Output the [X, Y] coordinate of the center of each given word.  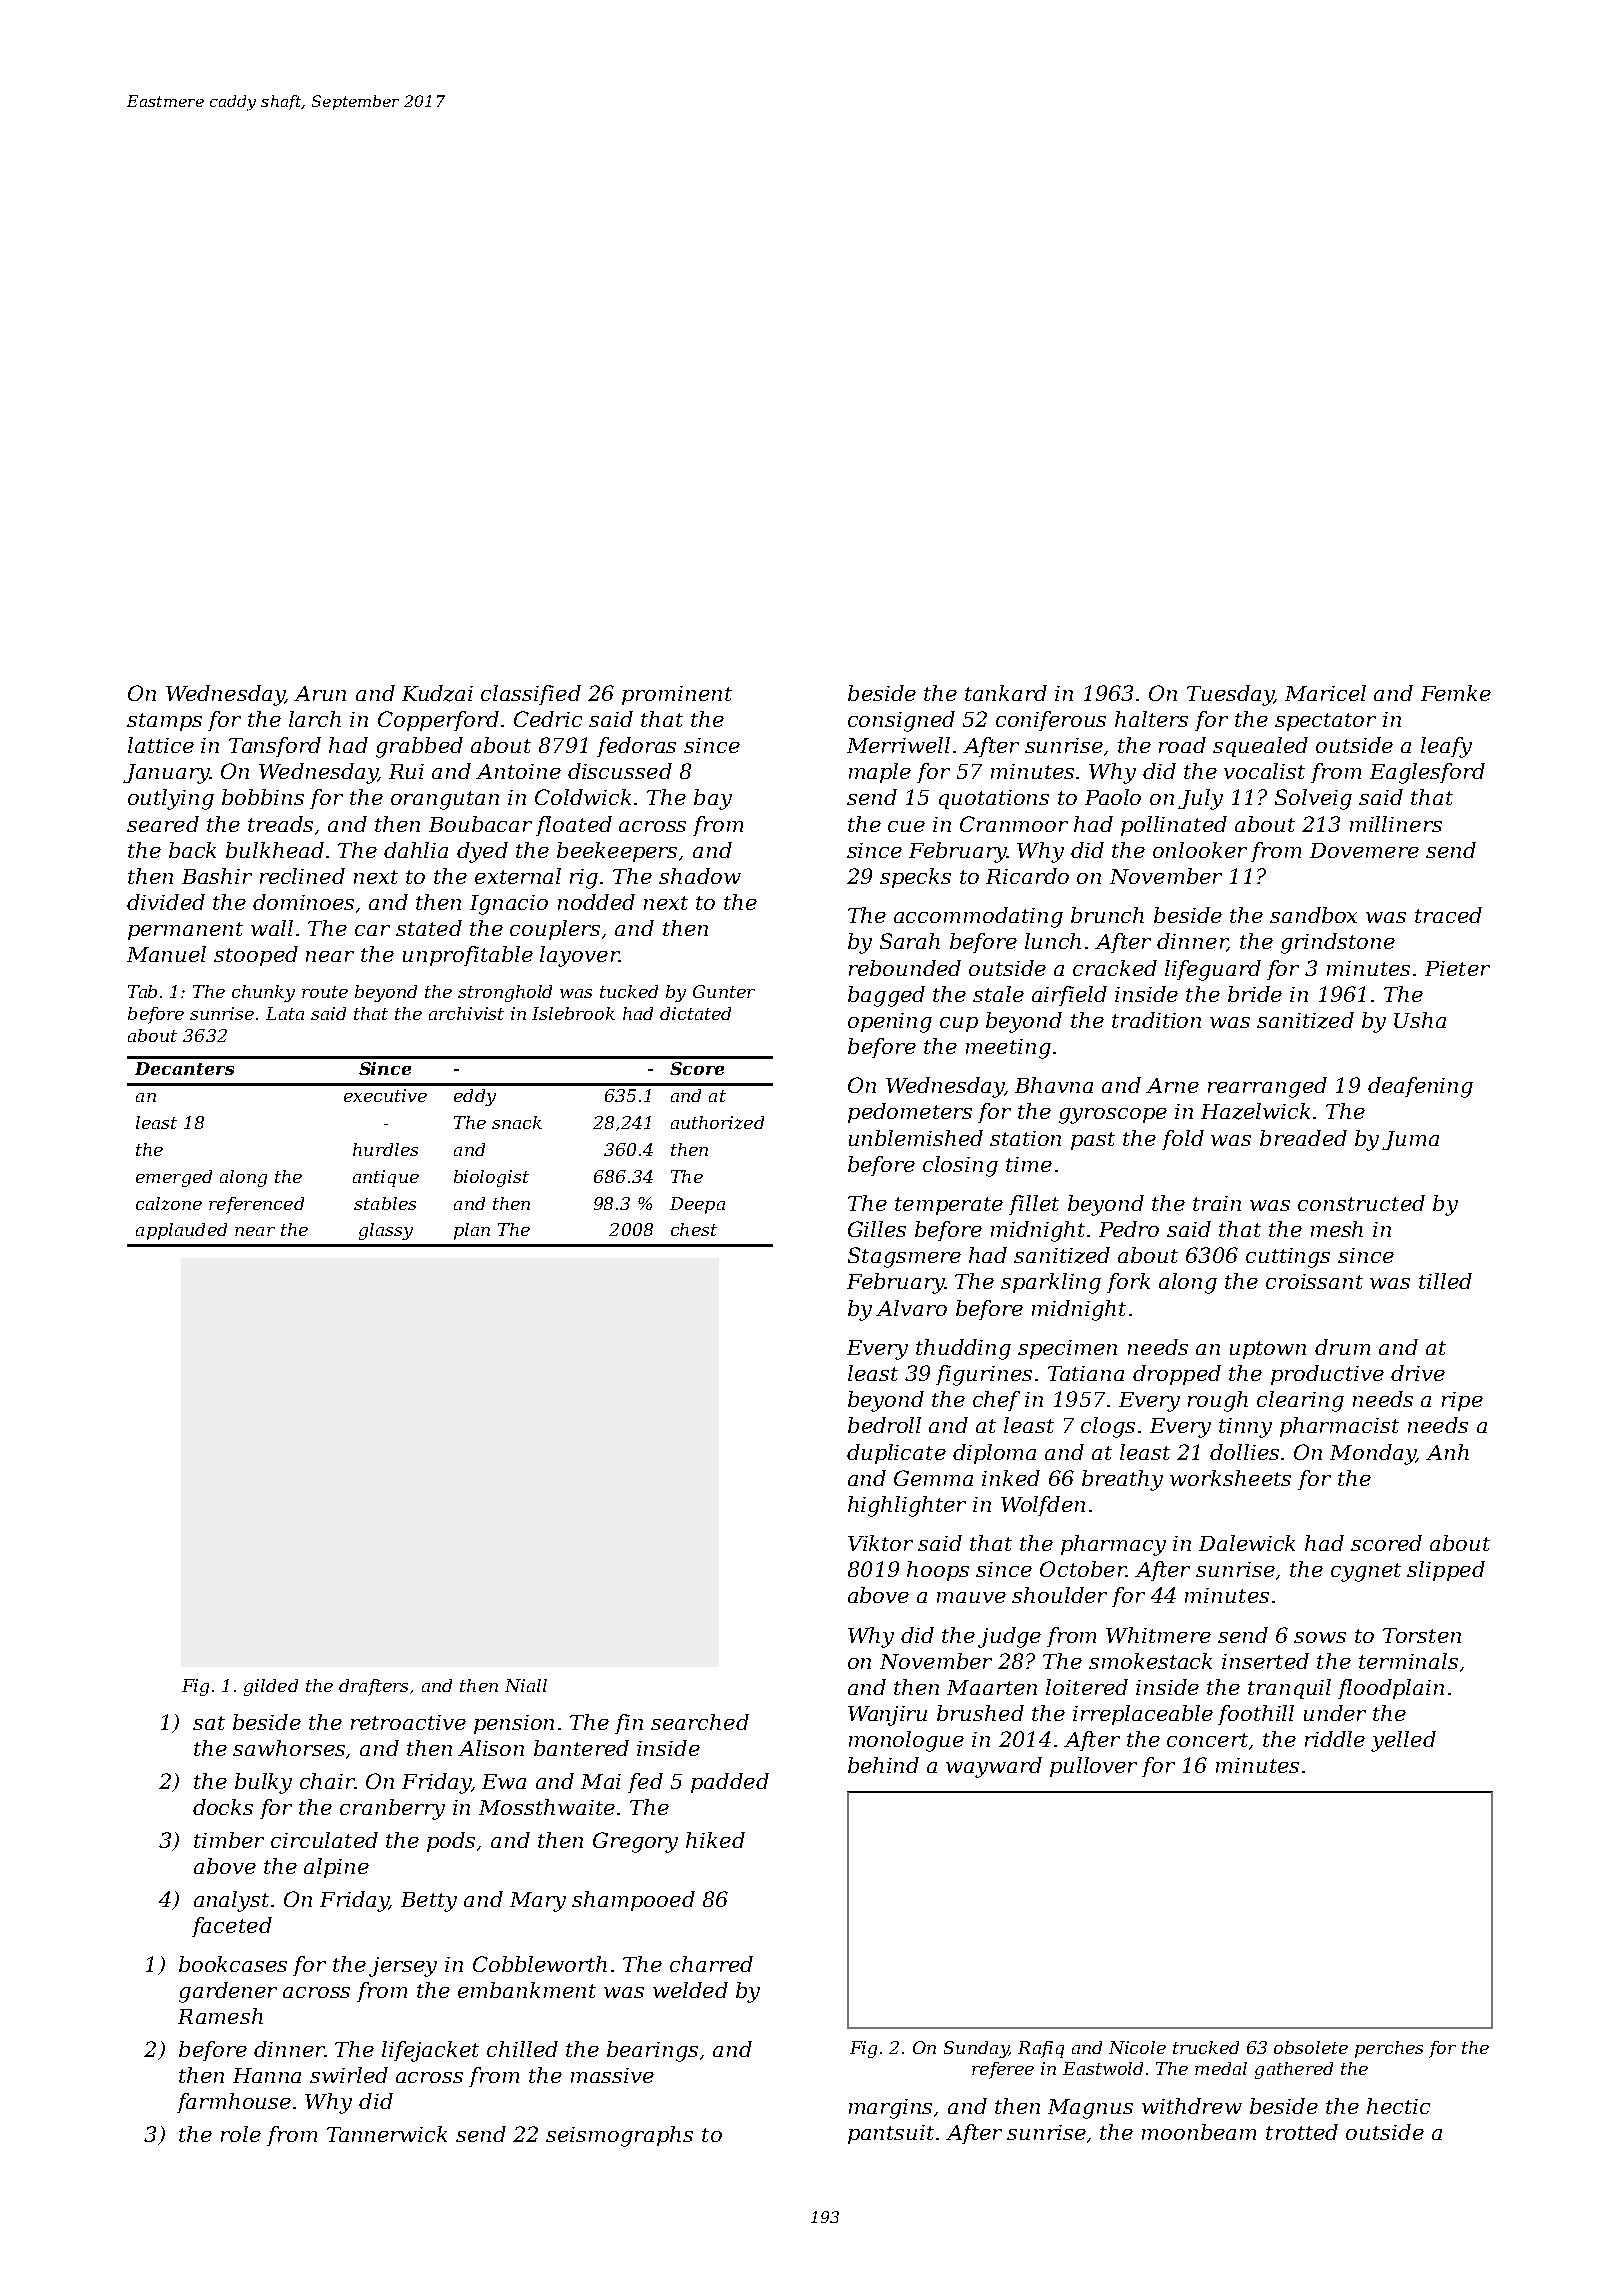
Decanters [184, 1068]
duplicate [896, 1454]
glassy [386, 1231]
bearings [652, 2051]
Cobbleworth [540, 1964]
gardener [228, 1992]
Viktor [880, 1543]
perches [1389, 2049]
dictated [695, 1013]
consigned [901, 721]
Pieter [1457, 968]
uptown [1268, 1350]
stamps [164, 722]
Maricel [1325, 693]
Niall [526, 1685]
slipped [1446, 1571]
